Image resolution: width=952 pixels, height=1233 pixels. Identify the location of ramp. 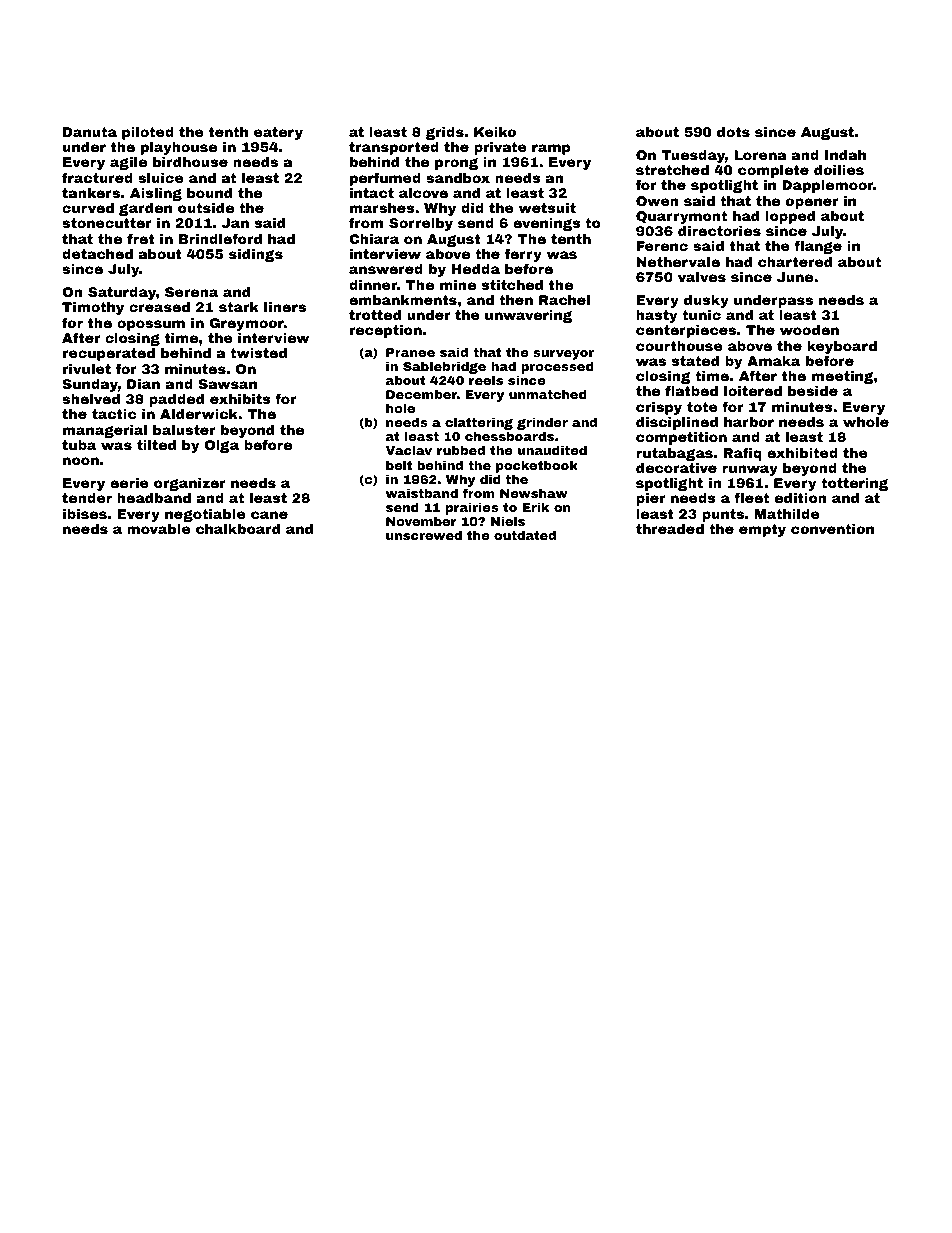
(551, 149).
